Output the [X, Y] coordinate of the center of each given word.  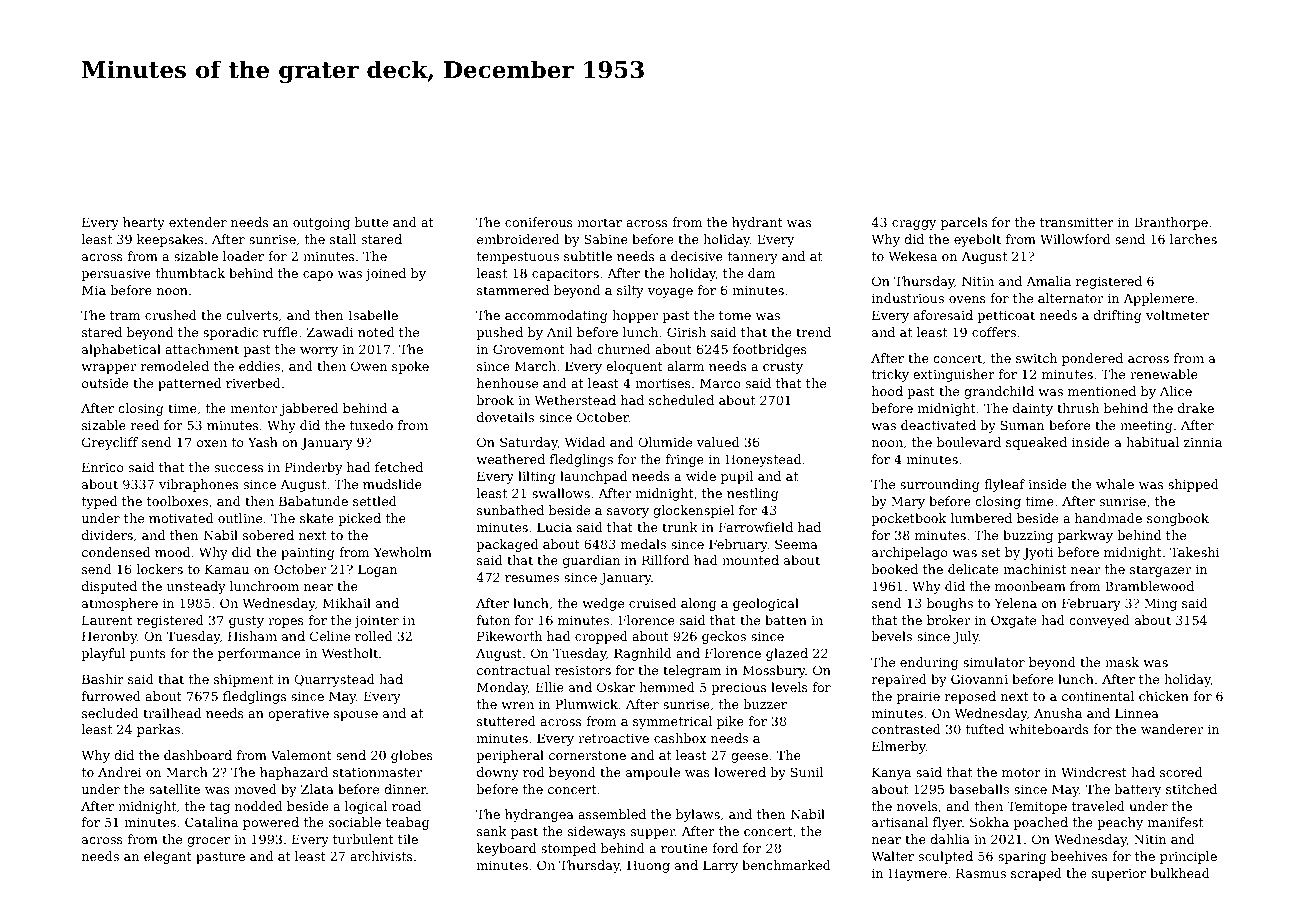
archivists [381, 856]
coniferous [539, 222]
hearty [144, 223]
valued [718, 442]
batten [786, 620]
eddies [259, 366]
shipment [243, 680]
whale [1115, 484]
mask [1122, 662]
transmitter [1077, 222]
